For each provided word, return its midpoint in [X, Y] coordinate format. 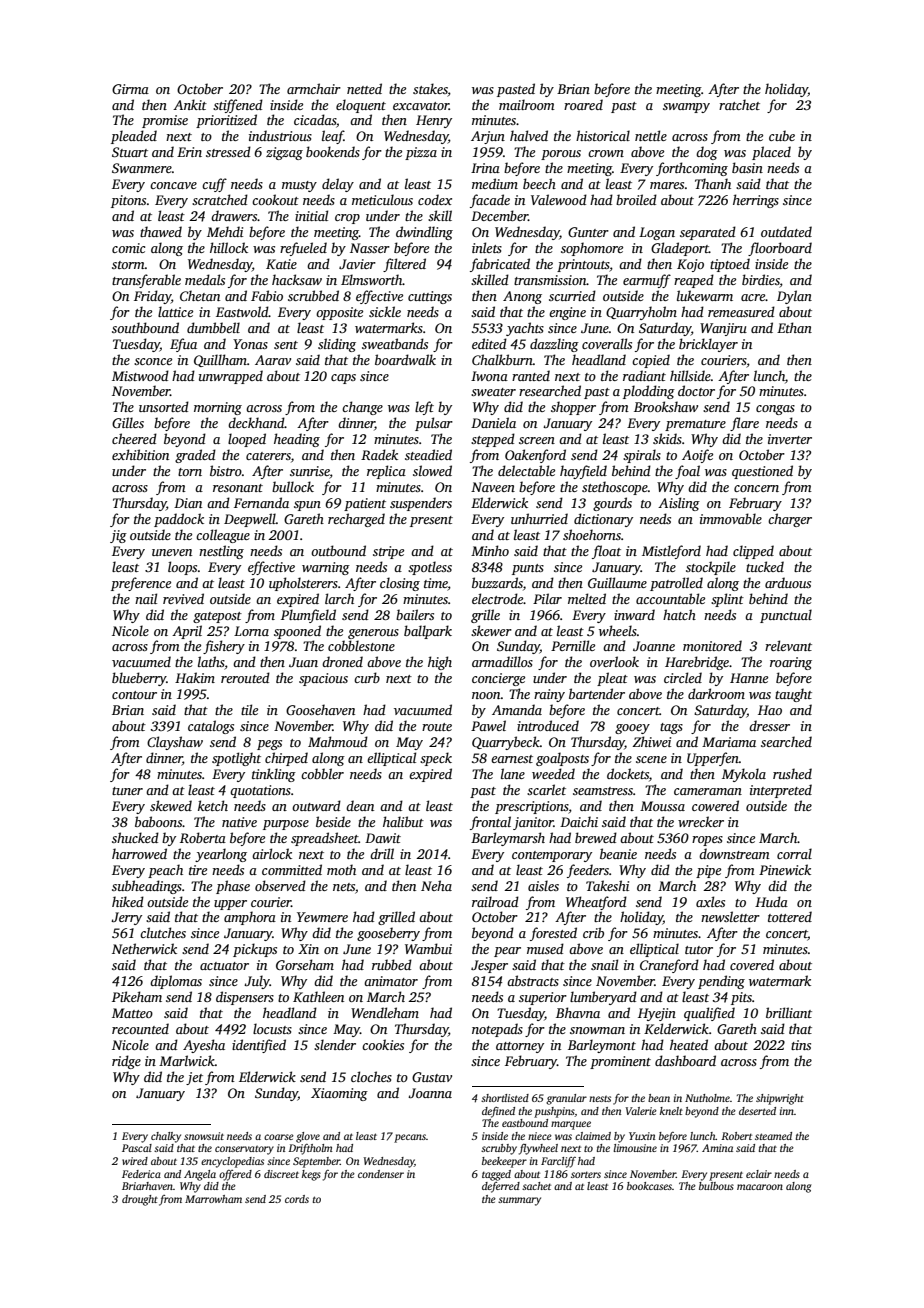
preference [141, 584]
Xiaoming [339, 1094]
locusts [272, 1028]
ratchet [739, 104]
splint [727, 600]
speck [436, 759]
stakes [430, 88]
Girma [130, 89]
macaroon [760, 1187]
